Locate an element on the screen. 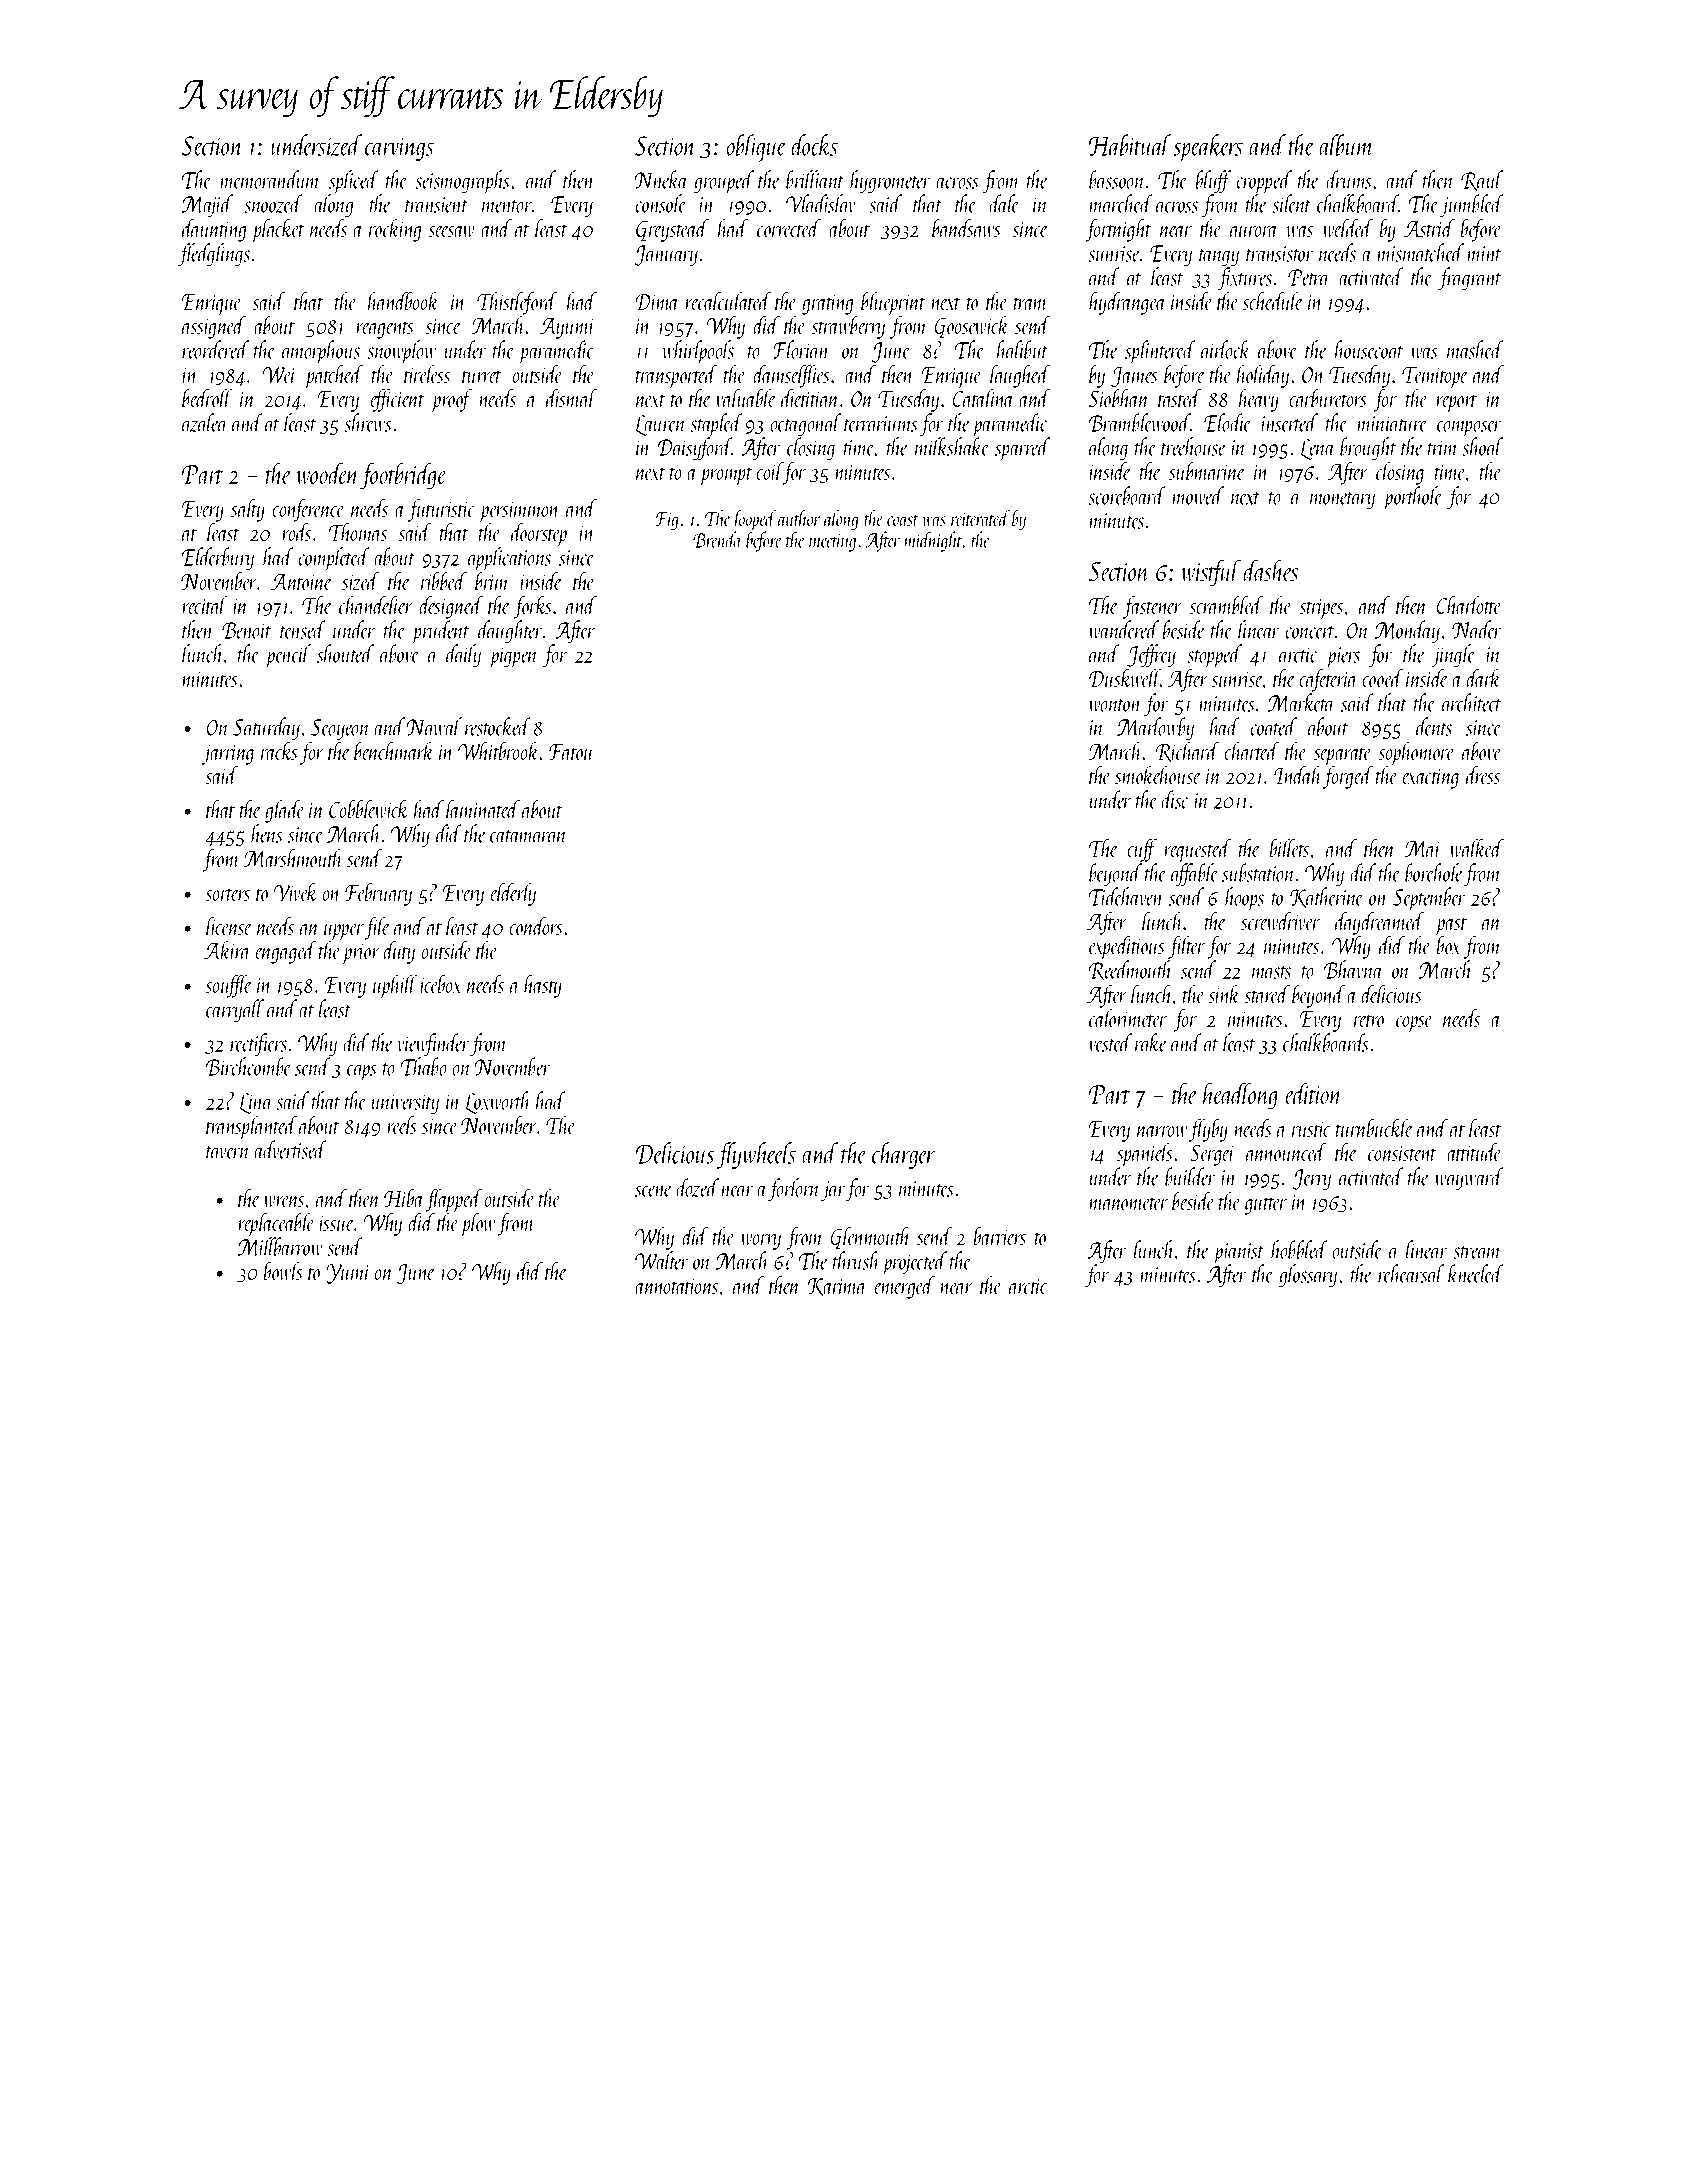 This screenshot has width=1683, height=2178. porthole is located at coordinates (1412, 498).
